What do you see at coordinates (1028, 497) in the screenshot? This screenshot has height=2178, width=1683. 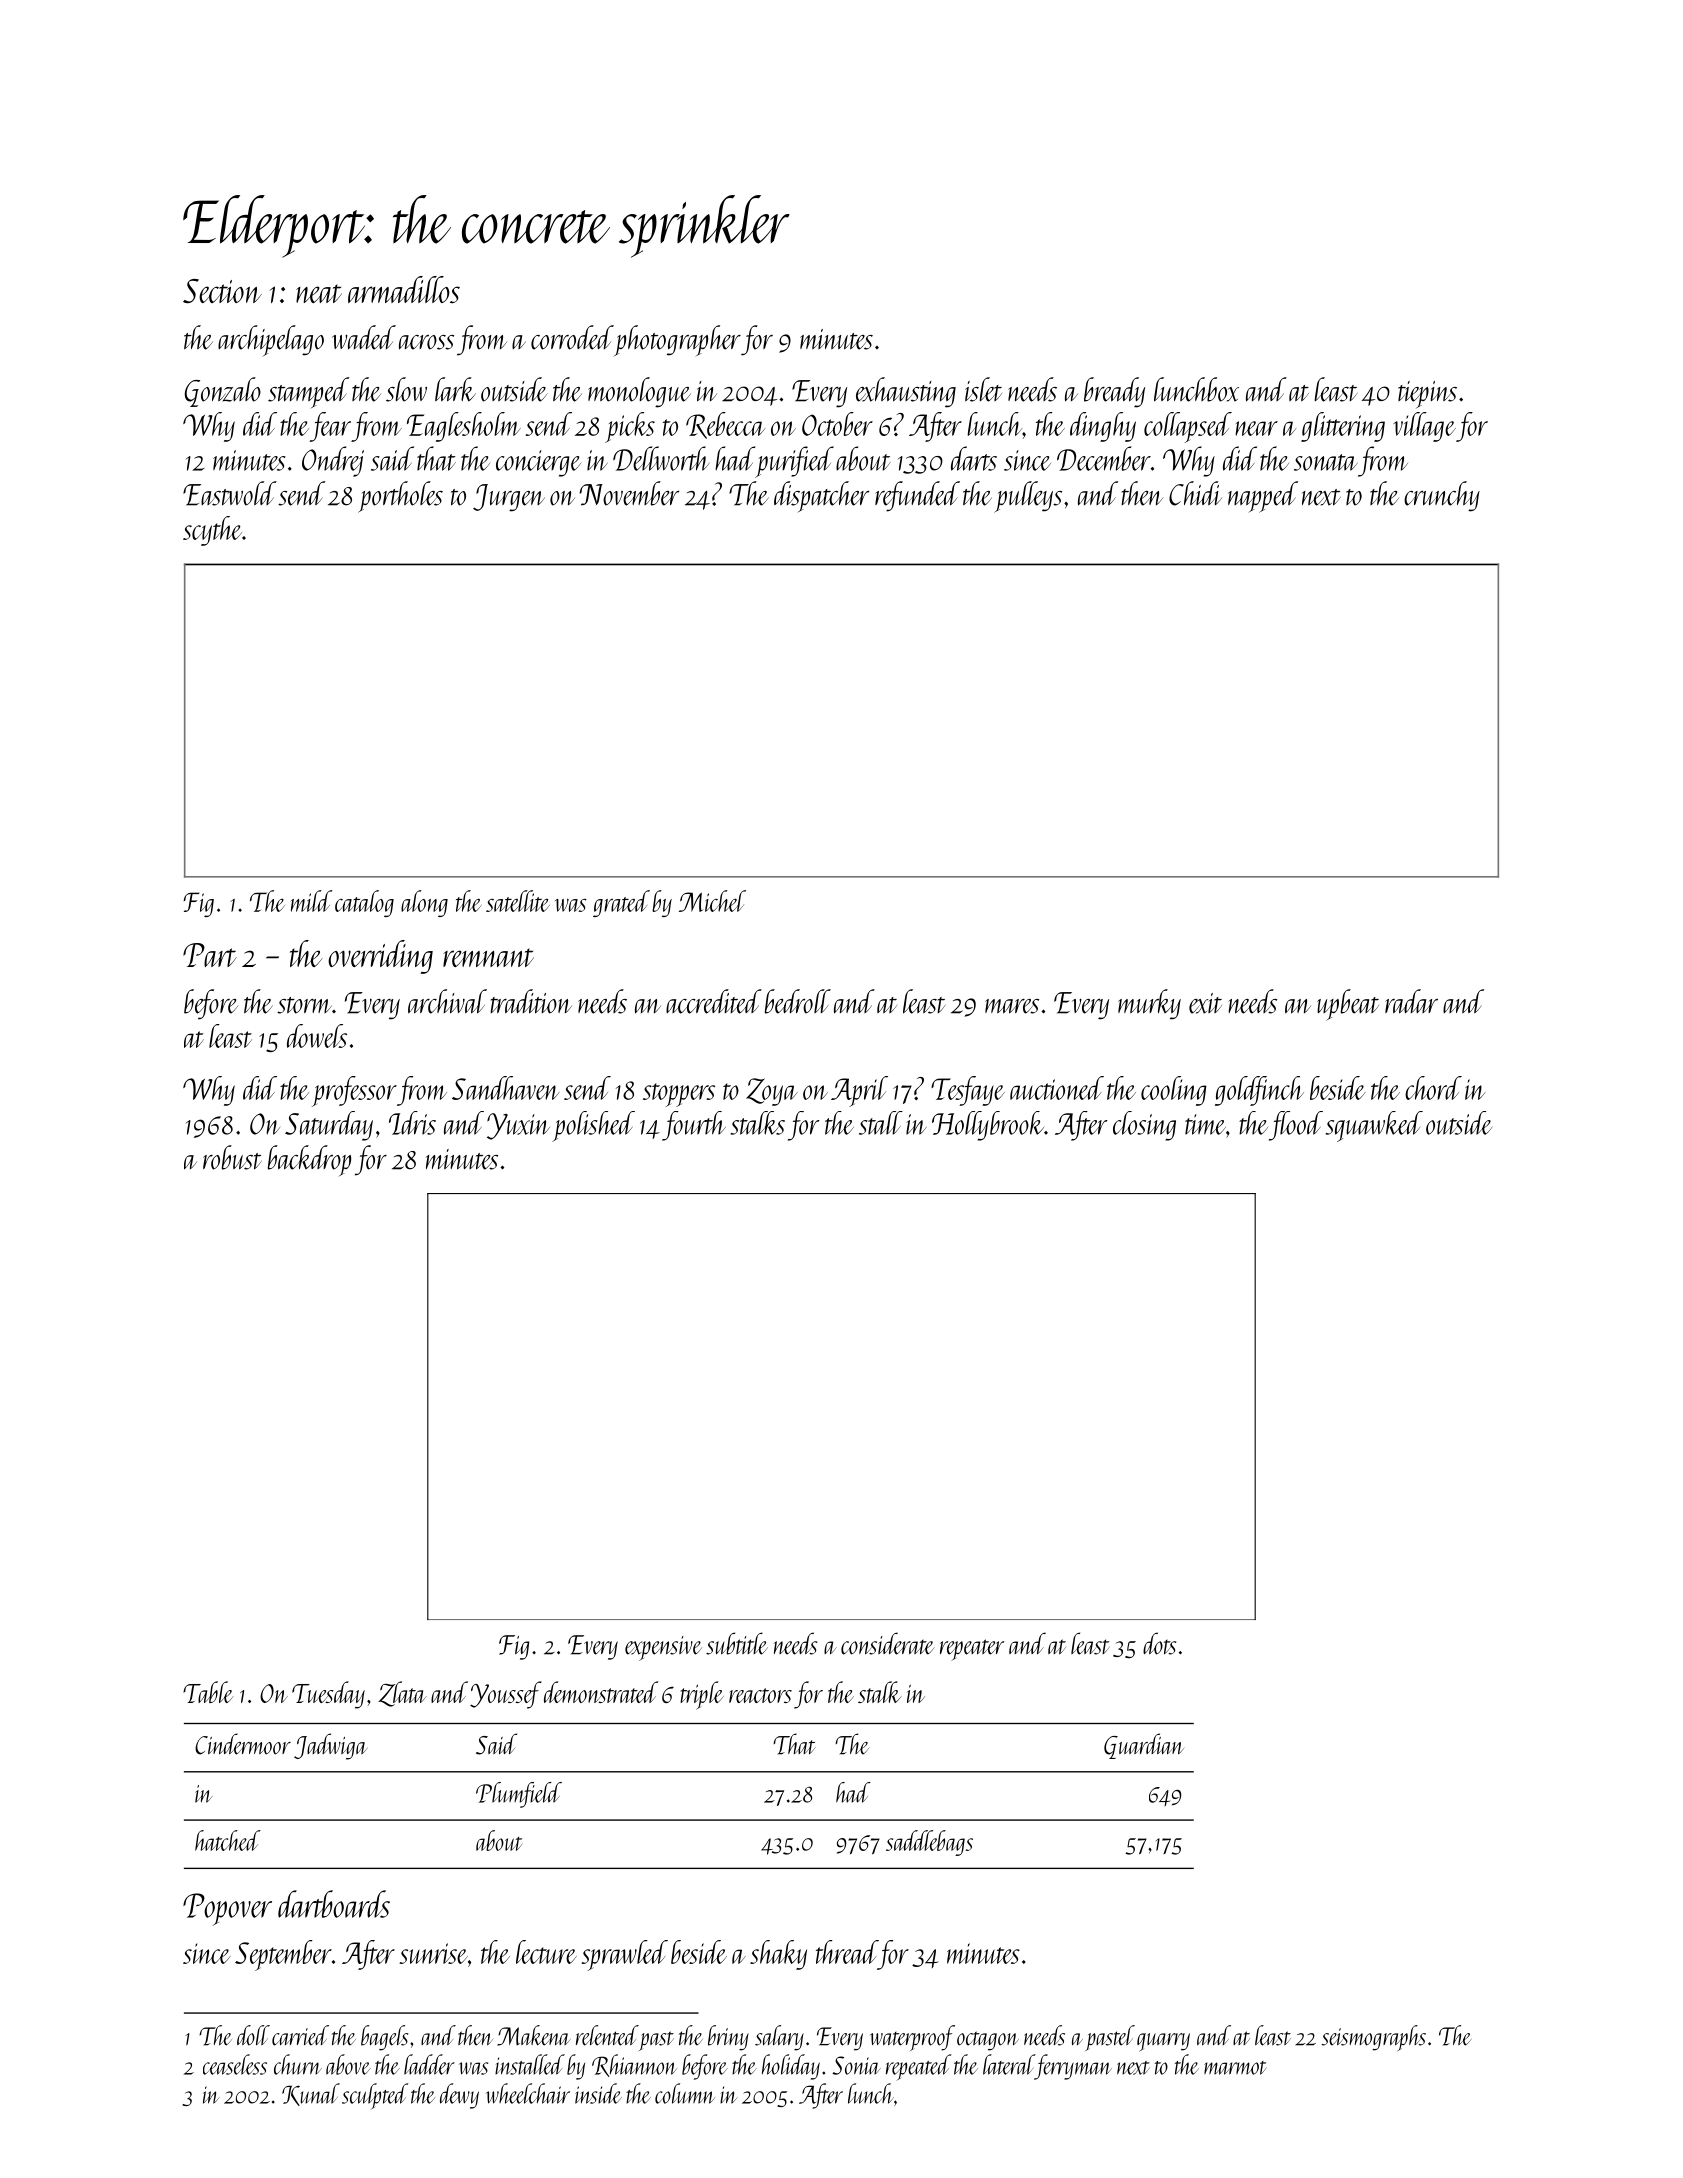 I see `pulleys` at bounding box center [1028, 497].
